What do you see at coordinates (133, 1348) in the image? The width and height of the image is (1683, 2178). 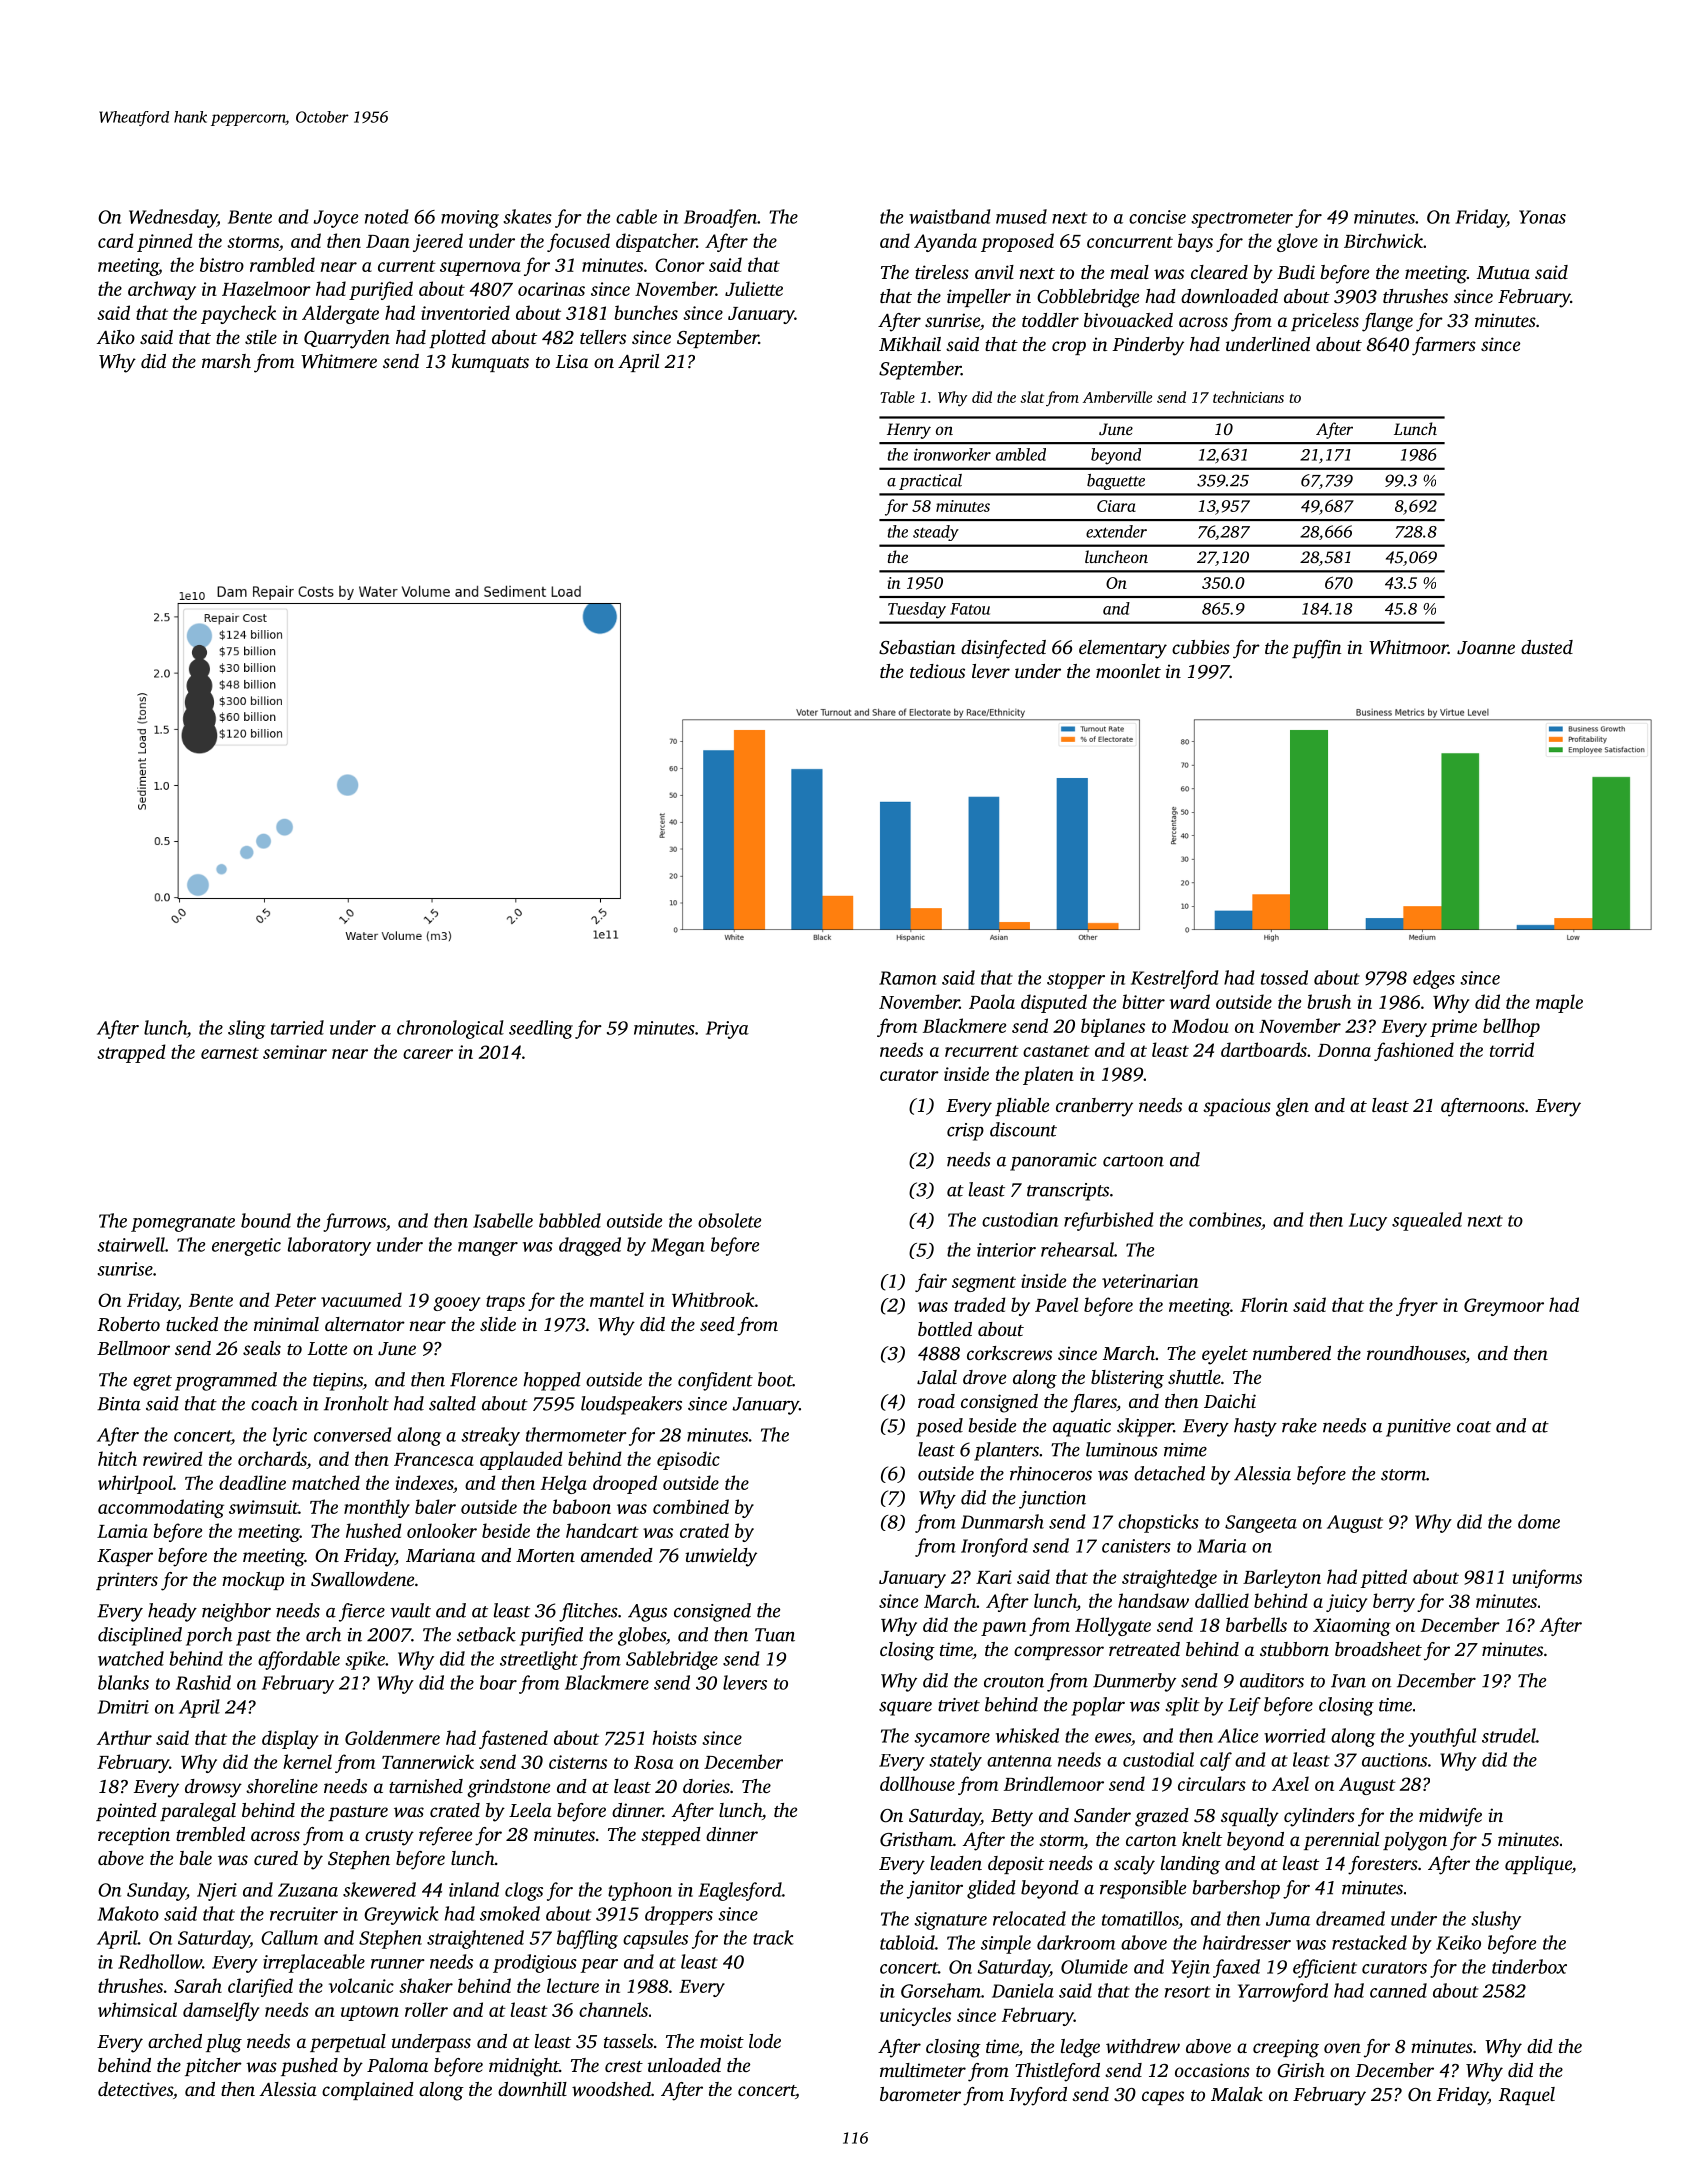 I see `Bellmoor` at bounding box center [133, 1348].
